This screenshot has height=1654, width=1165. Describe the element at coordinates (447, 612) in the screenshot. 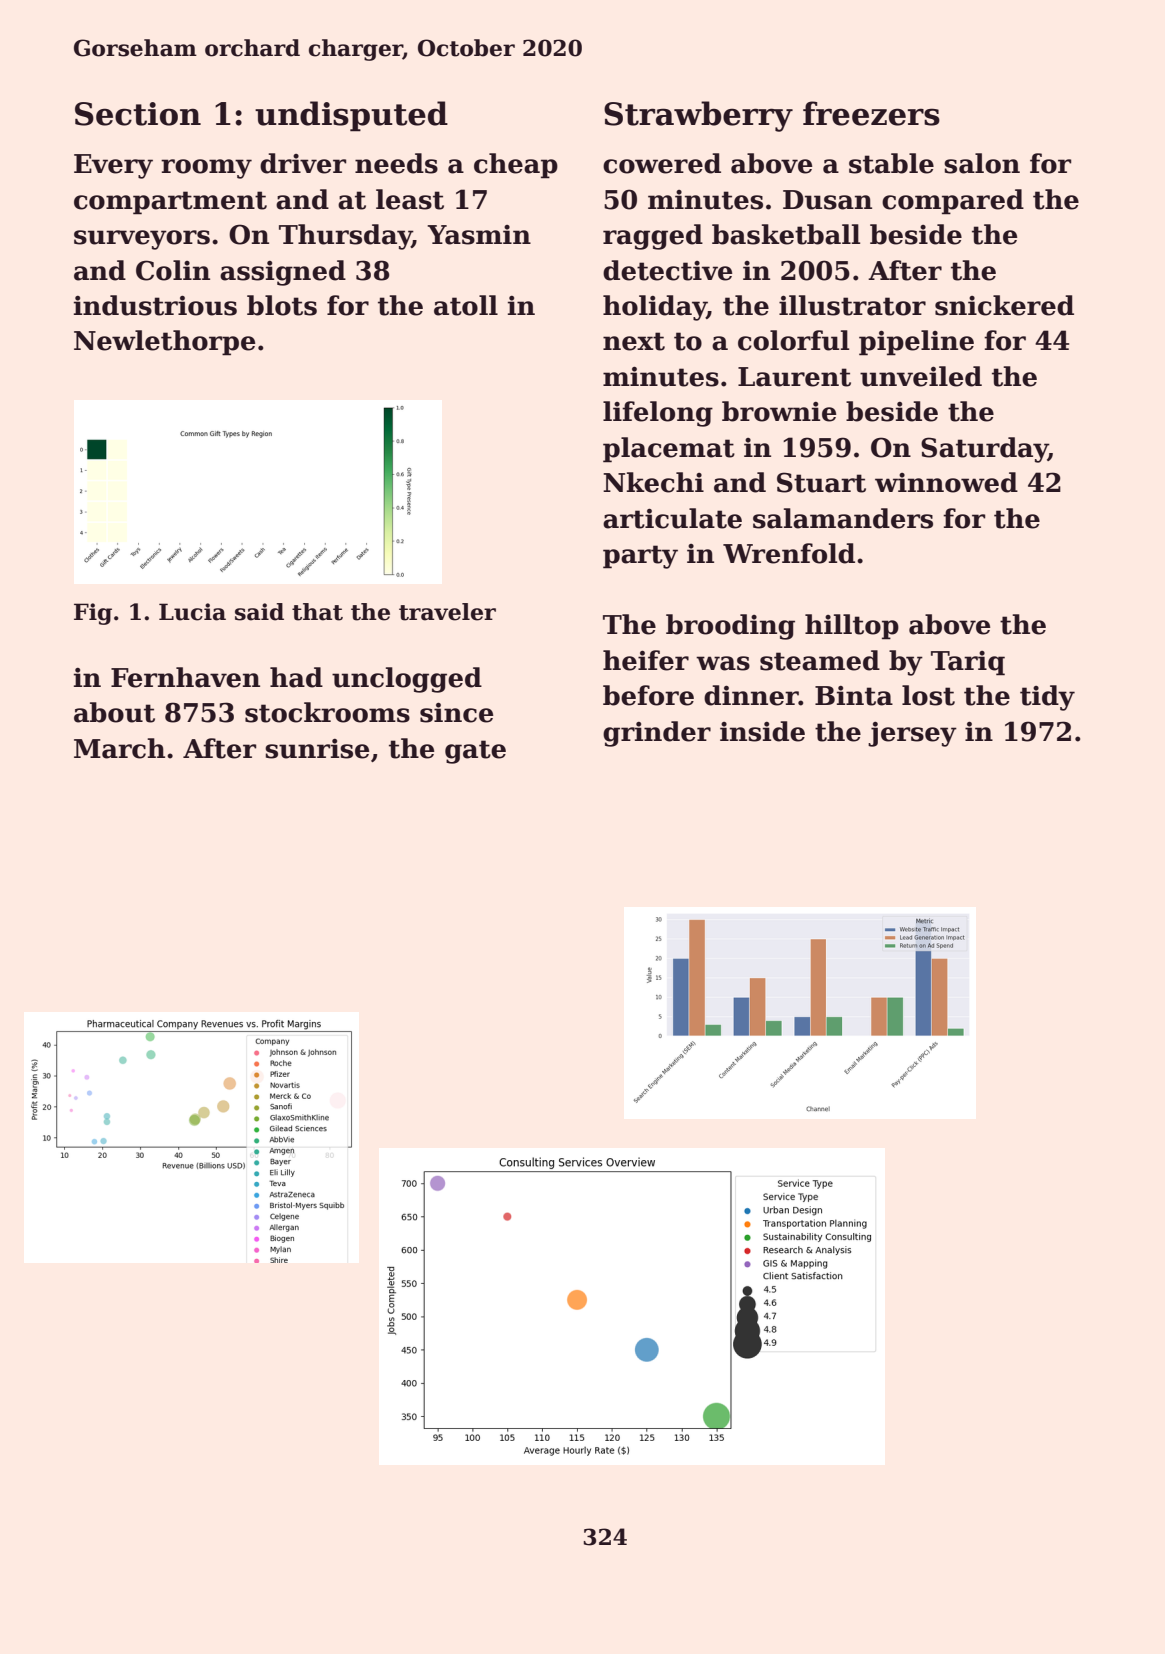

I see `traveler` at that location.
